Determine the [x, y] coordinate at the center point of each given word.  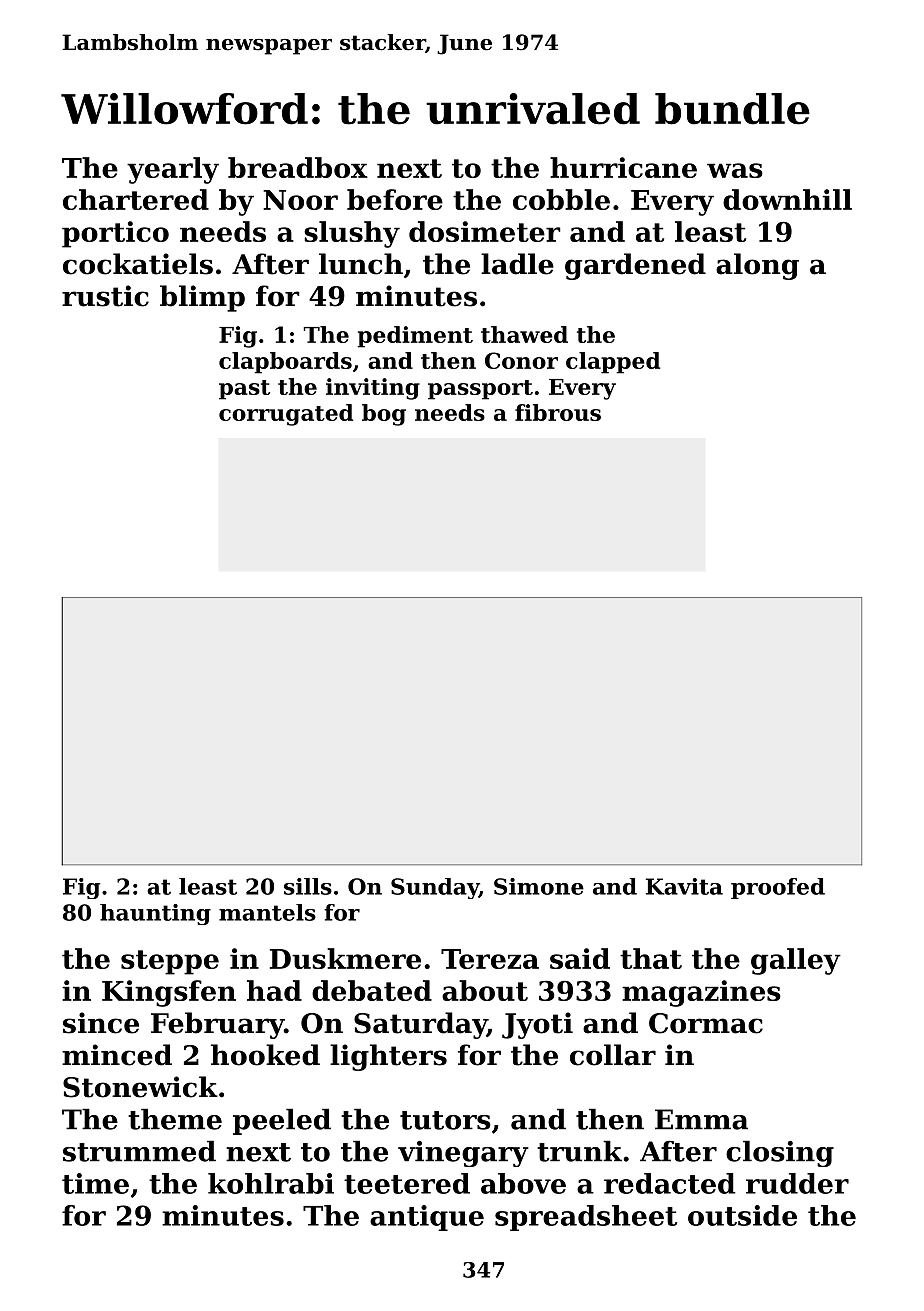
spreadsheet [586, 1218]
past [244, 390]
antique [427, 1218]
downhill [787, 199]
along [757, 266]
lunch [361, 264]
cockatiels [138, 264]
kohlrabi [271, 1183]
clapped [613, 363]
